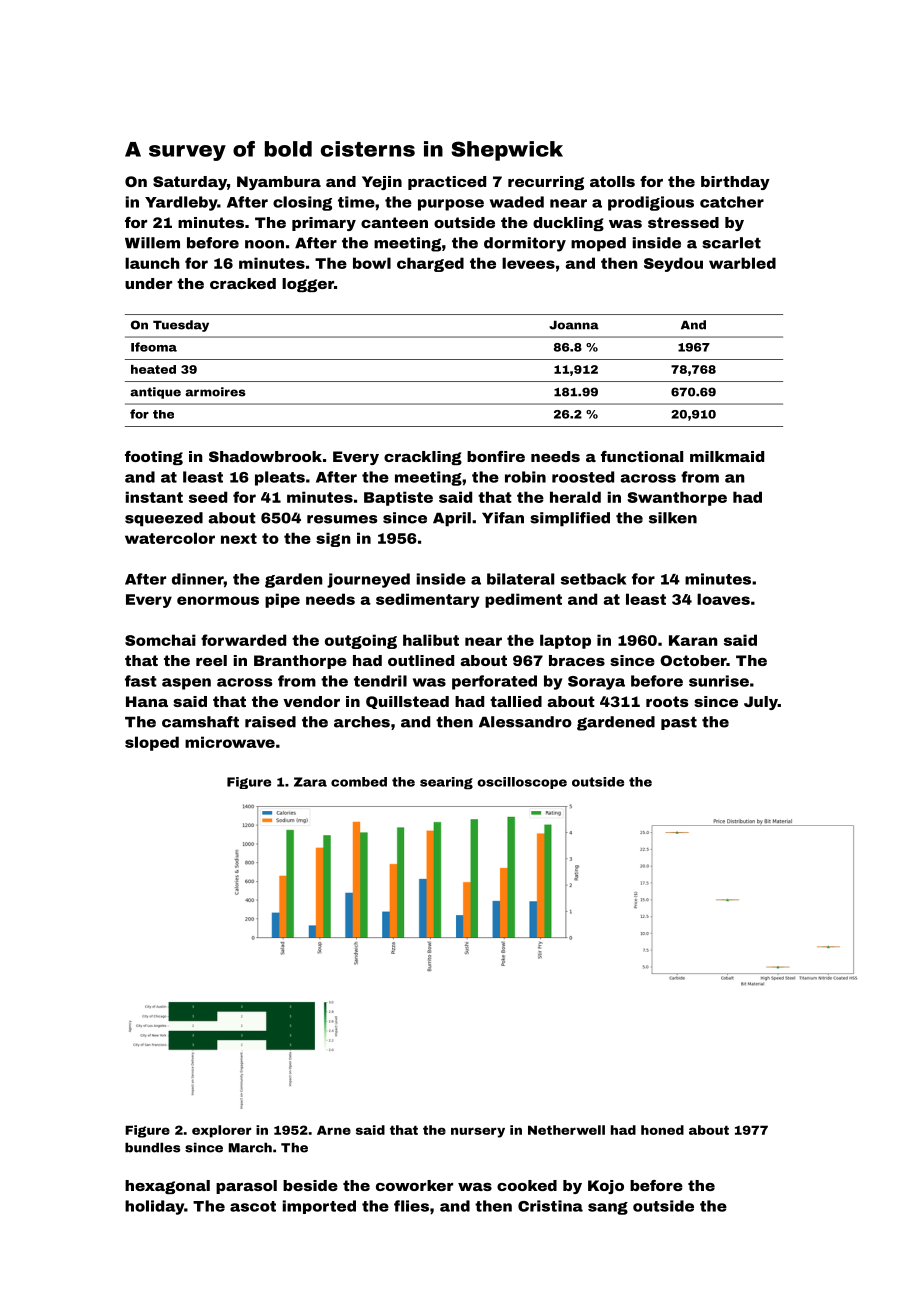 The image size is (908, 1316). Describe the element at coordinates (478, 1132) in the screenshot. I see `nursery` at that location.
